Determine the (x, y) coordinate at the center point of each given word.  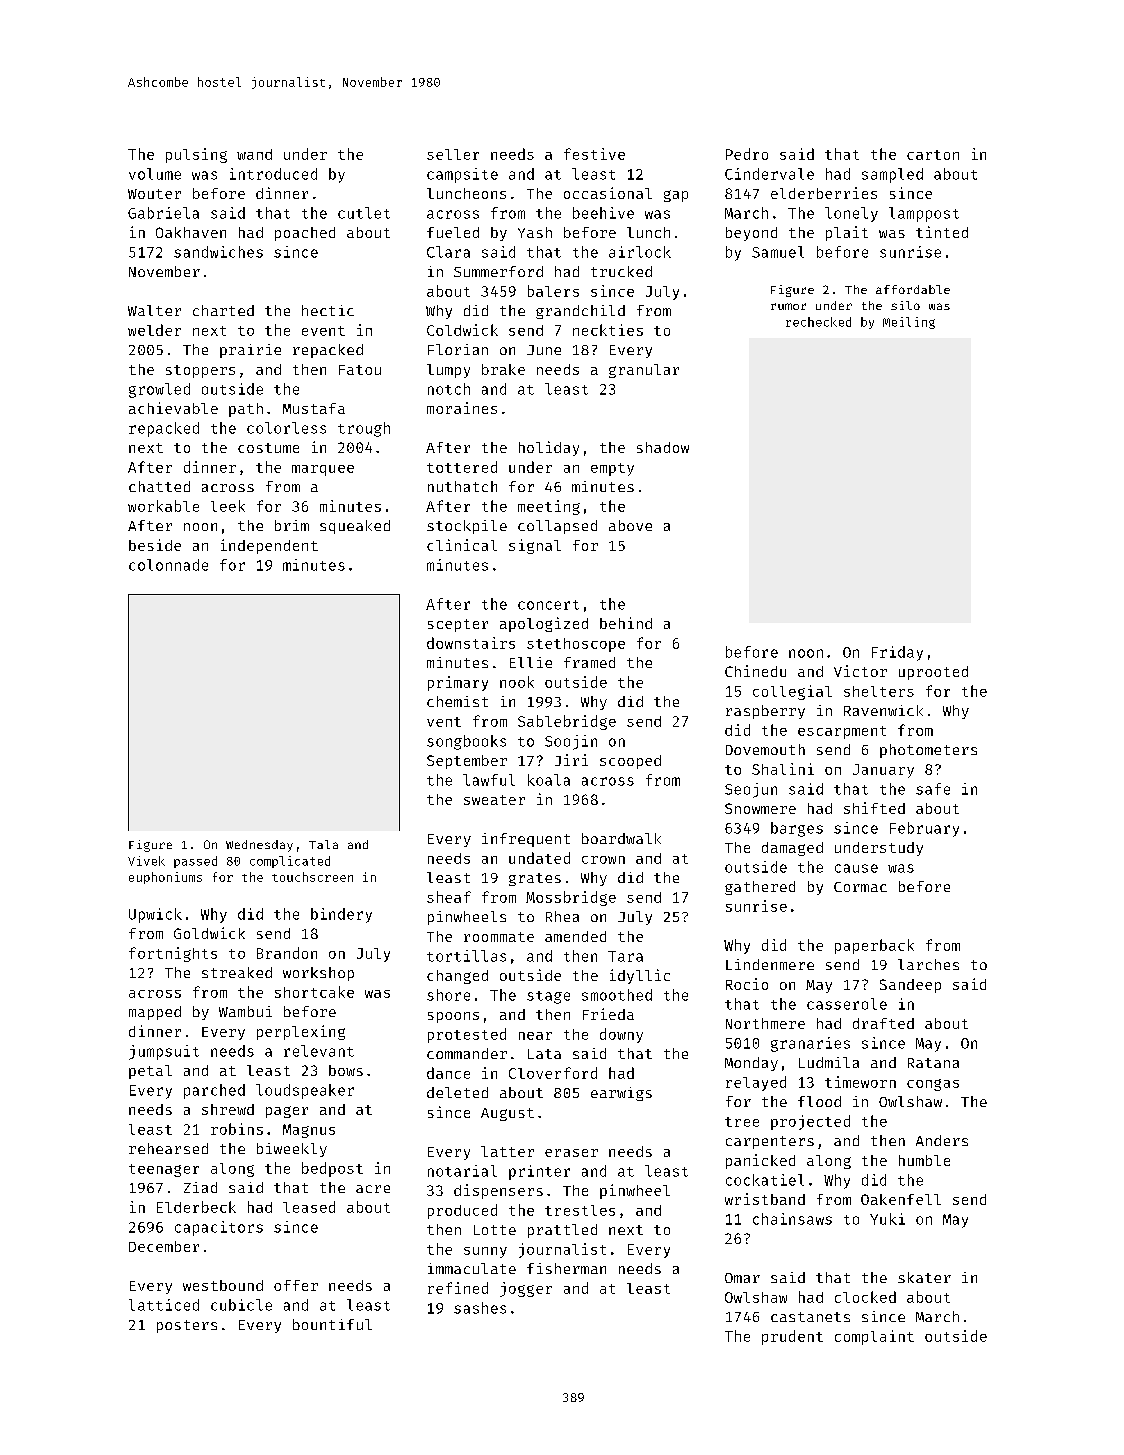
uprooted (933, 673)
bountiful (332, 1324)
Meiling (909, 323)
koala (549, 780)
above (630, 525)
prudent (792, 1337)
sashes (480, 1308)
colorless (286, 428)
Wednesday (259, 846)
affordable (913, 289)
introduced (273, 174)
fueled (453, 232)
